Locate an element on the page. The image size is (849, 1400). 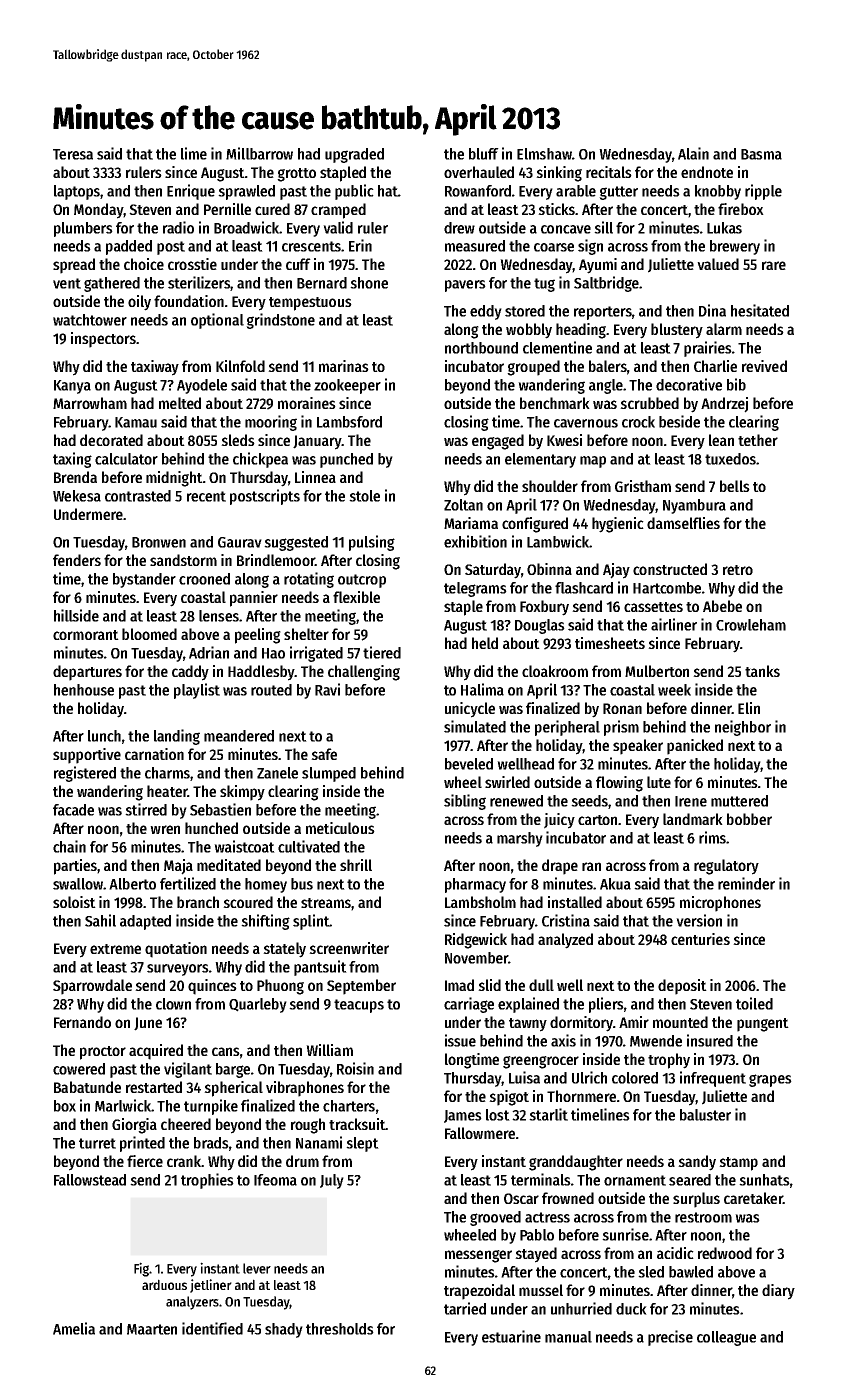
chickpea is located at coordinates (260, 460).
